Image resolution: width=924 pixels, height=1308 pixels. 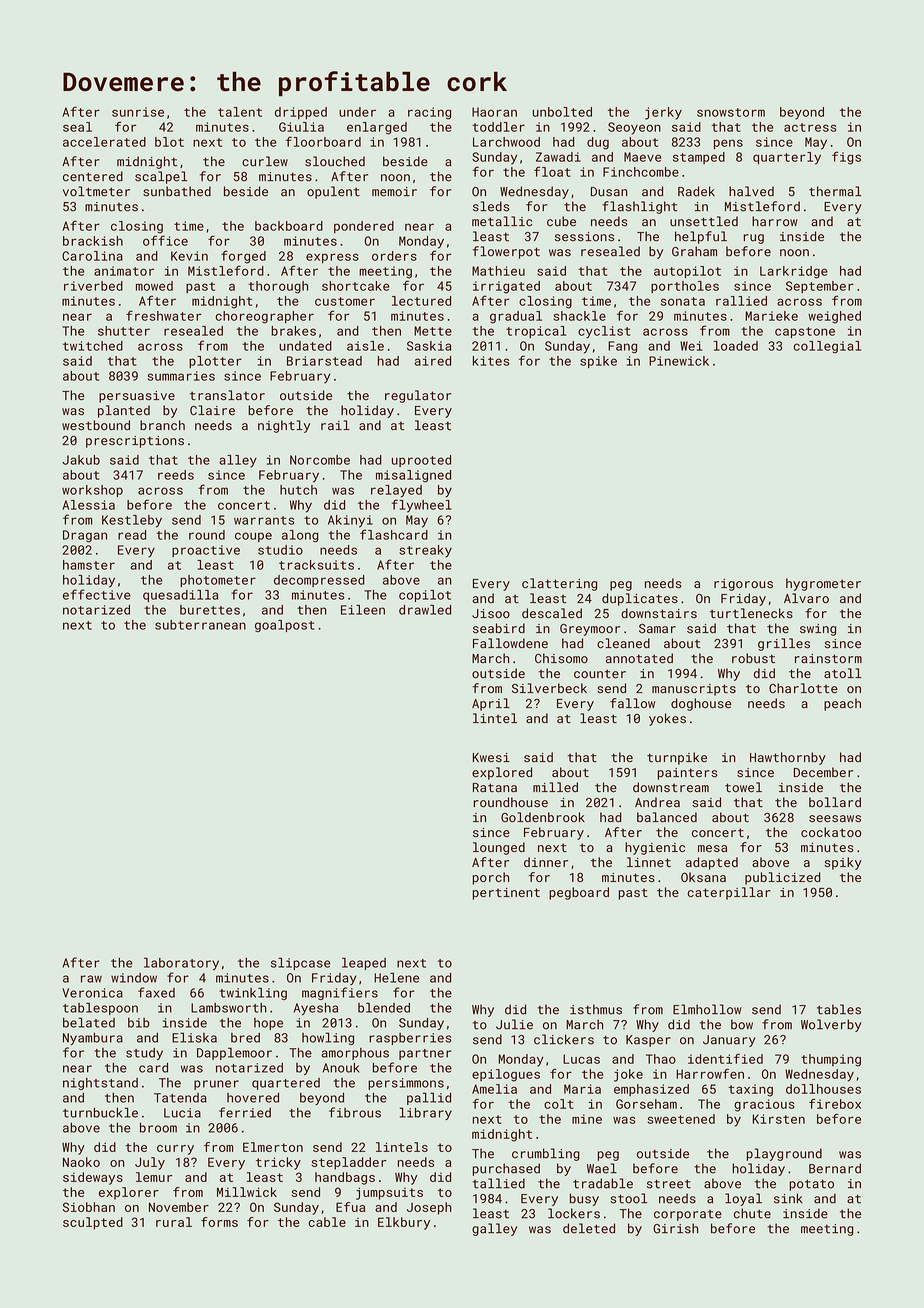 I want to click on balanced, so click(x=667, y=817).
